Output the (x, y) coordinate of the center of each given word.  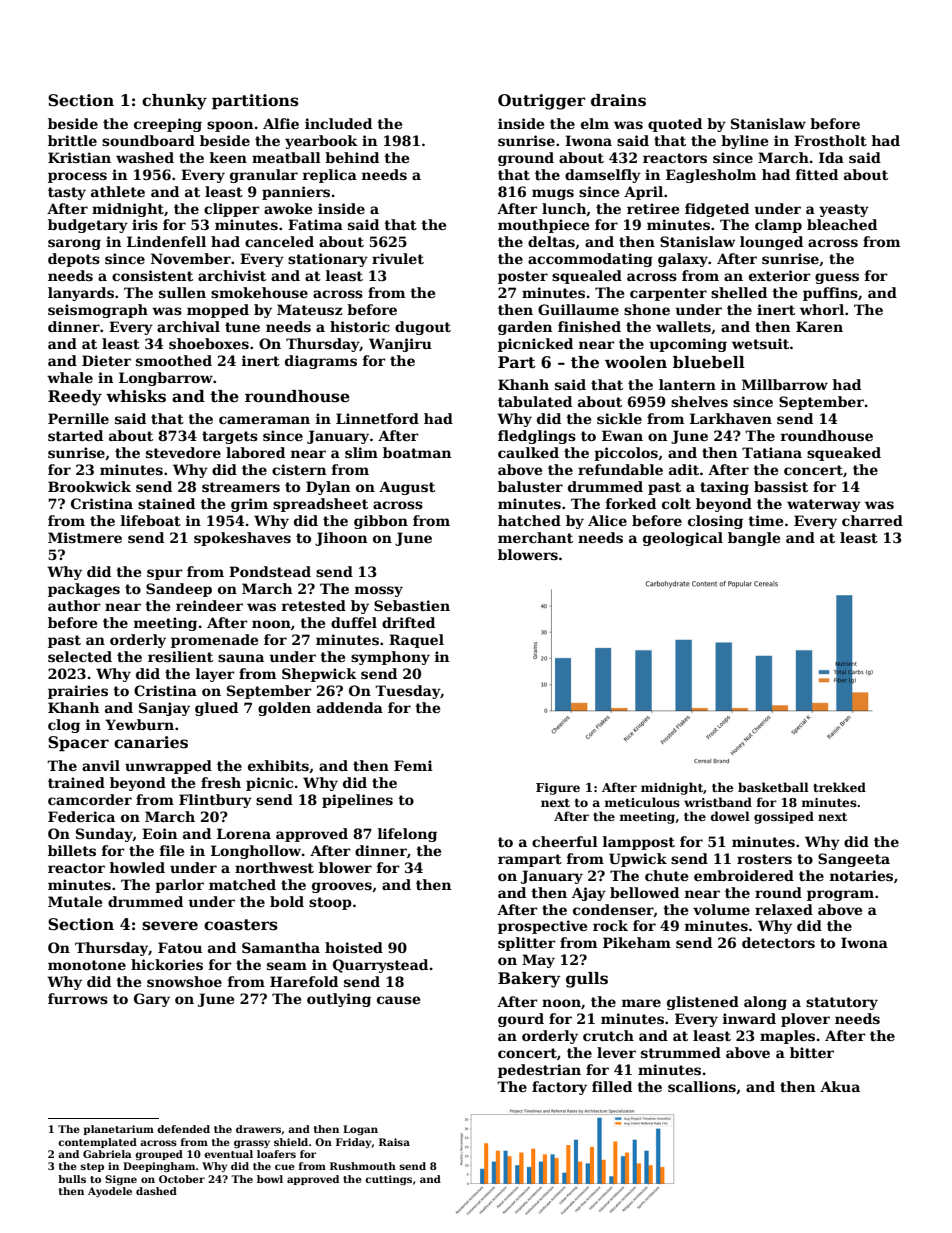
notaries (861, 875)
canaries (151, 742)
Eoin (159, 833)
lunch (564, 208)
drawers (258, 1129)
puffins (830, 294)
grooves (342, 887)
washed (145, 157)
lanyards (81, 294)
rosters (764, 859)
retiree (653, 208)
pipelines (357, 801)
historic (360, 326)
